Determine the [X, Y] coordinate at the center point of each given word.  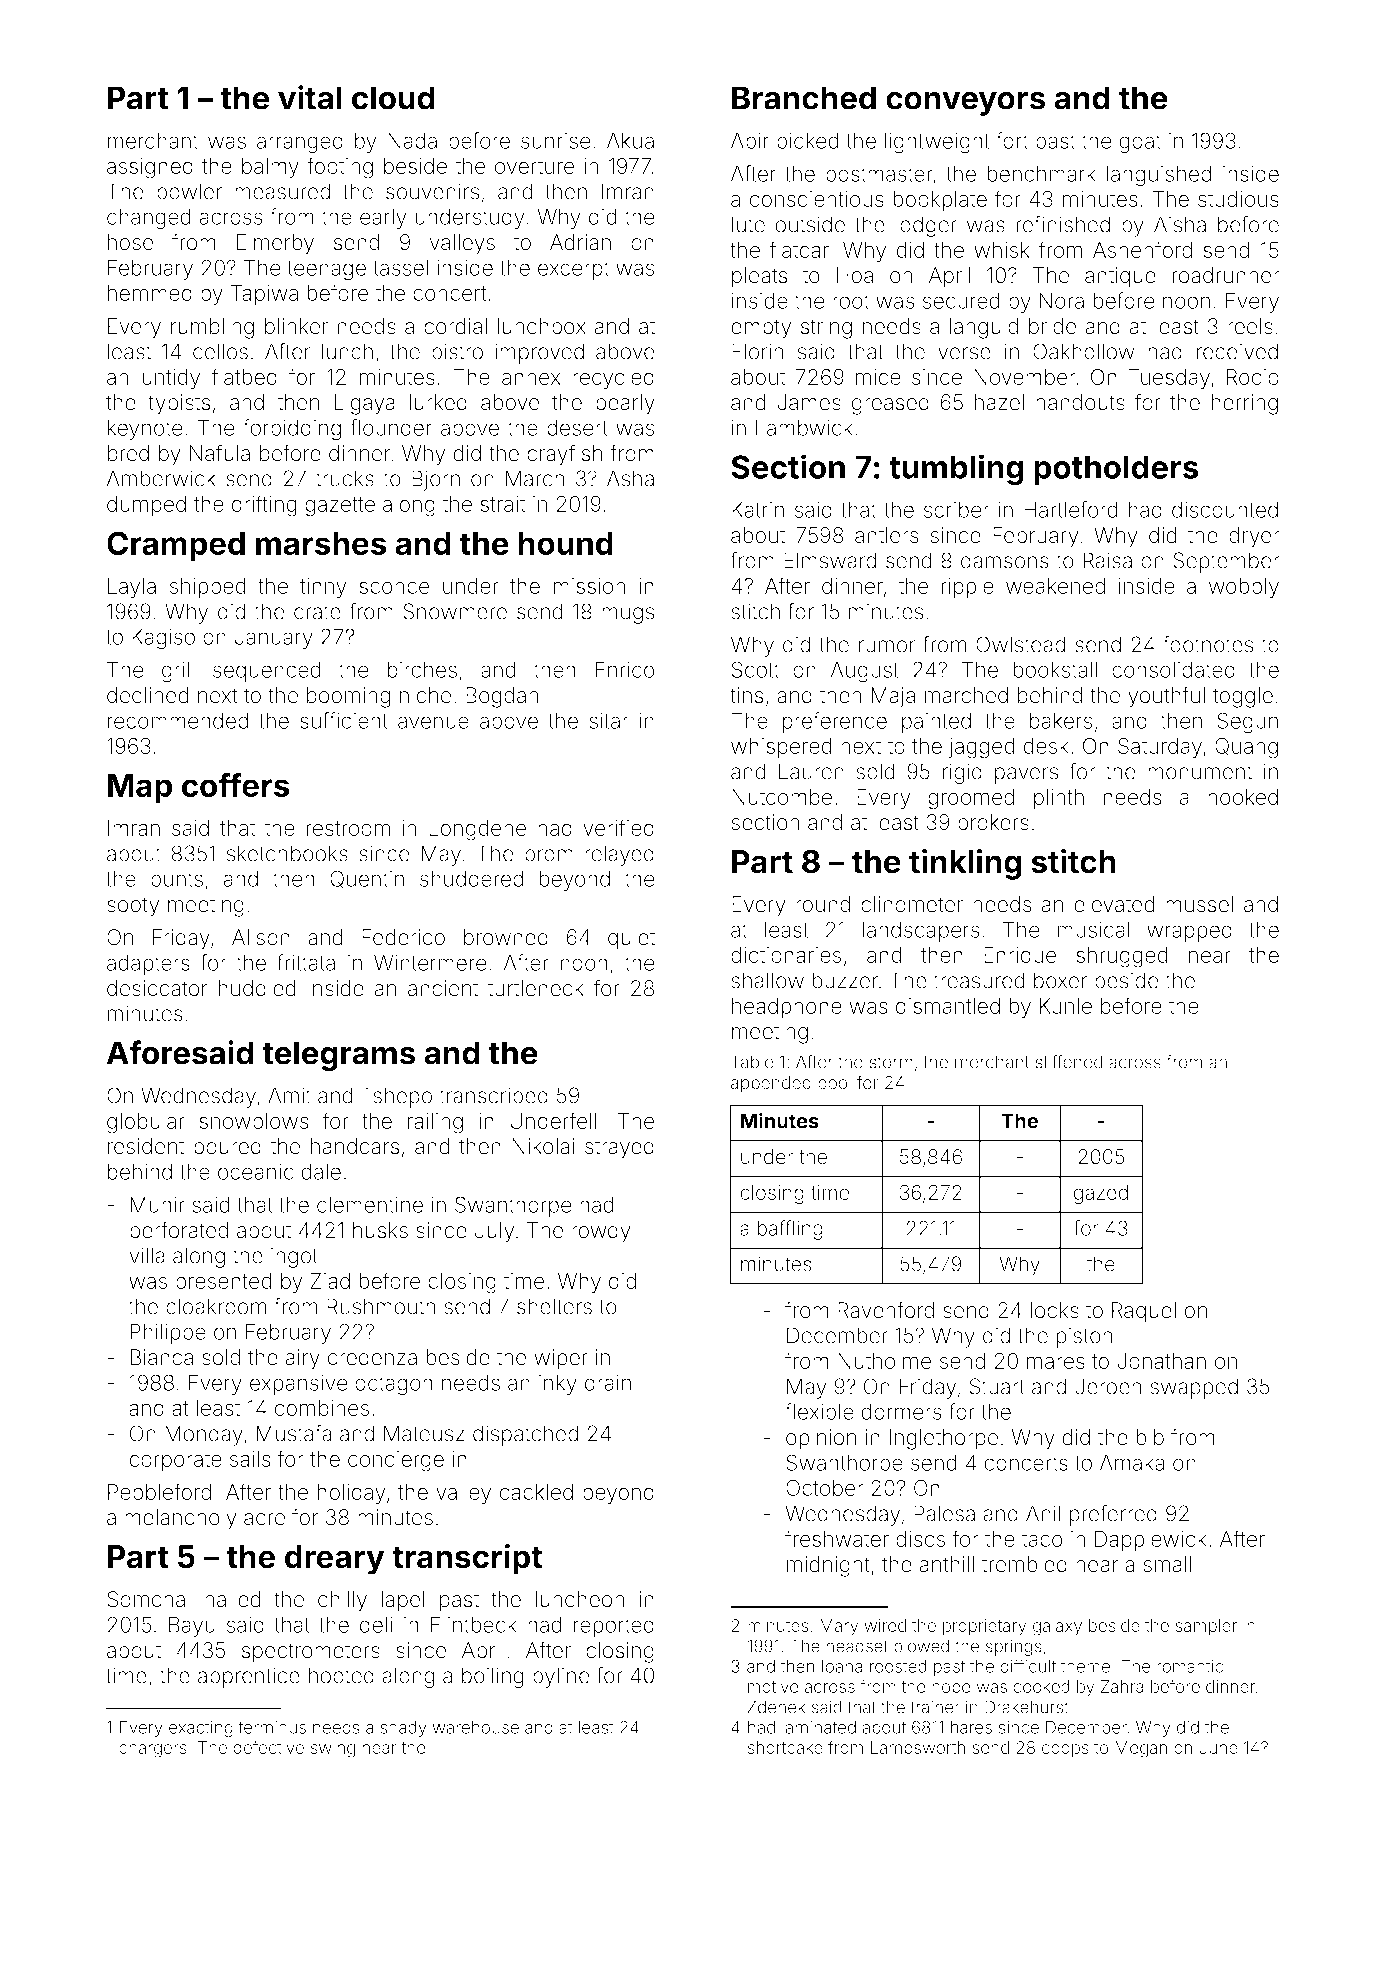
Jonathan [1161, 1361]
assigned [150, 168]
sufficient [344, 720]
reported [614, 1627]
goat [1140, 144]
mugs [628, 615]
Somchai [148, 1599]
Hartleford [1071, 509]
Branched [804, 98]
